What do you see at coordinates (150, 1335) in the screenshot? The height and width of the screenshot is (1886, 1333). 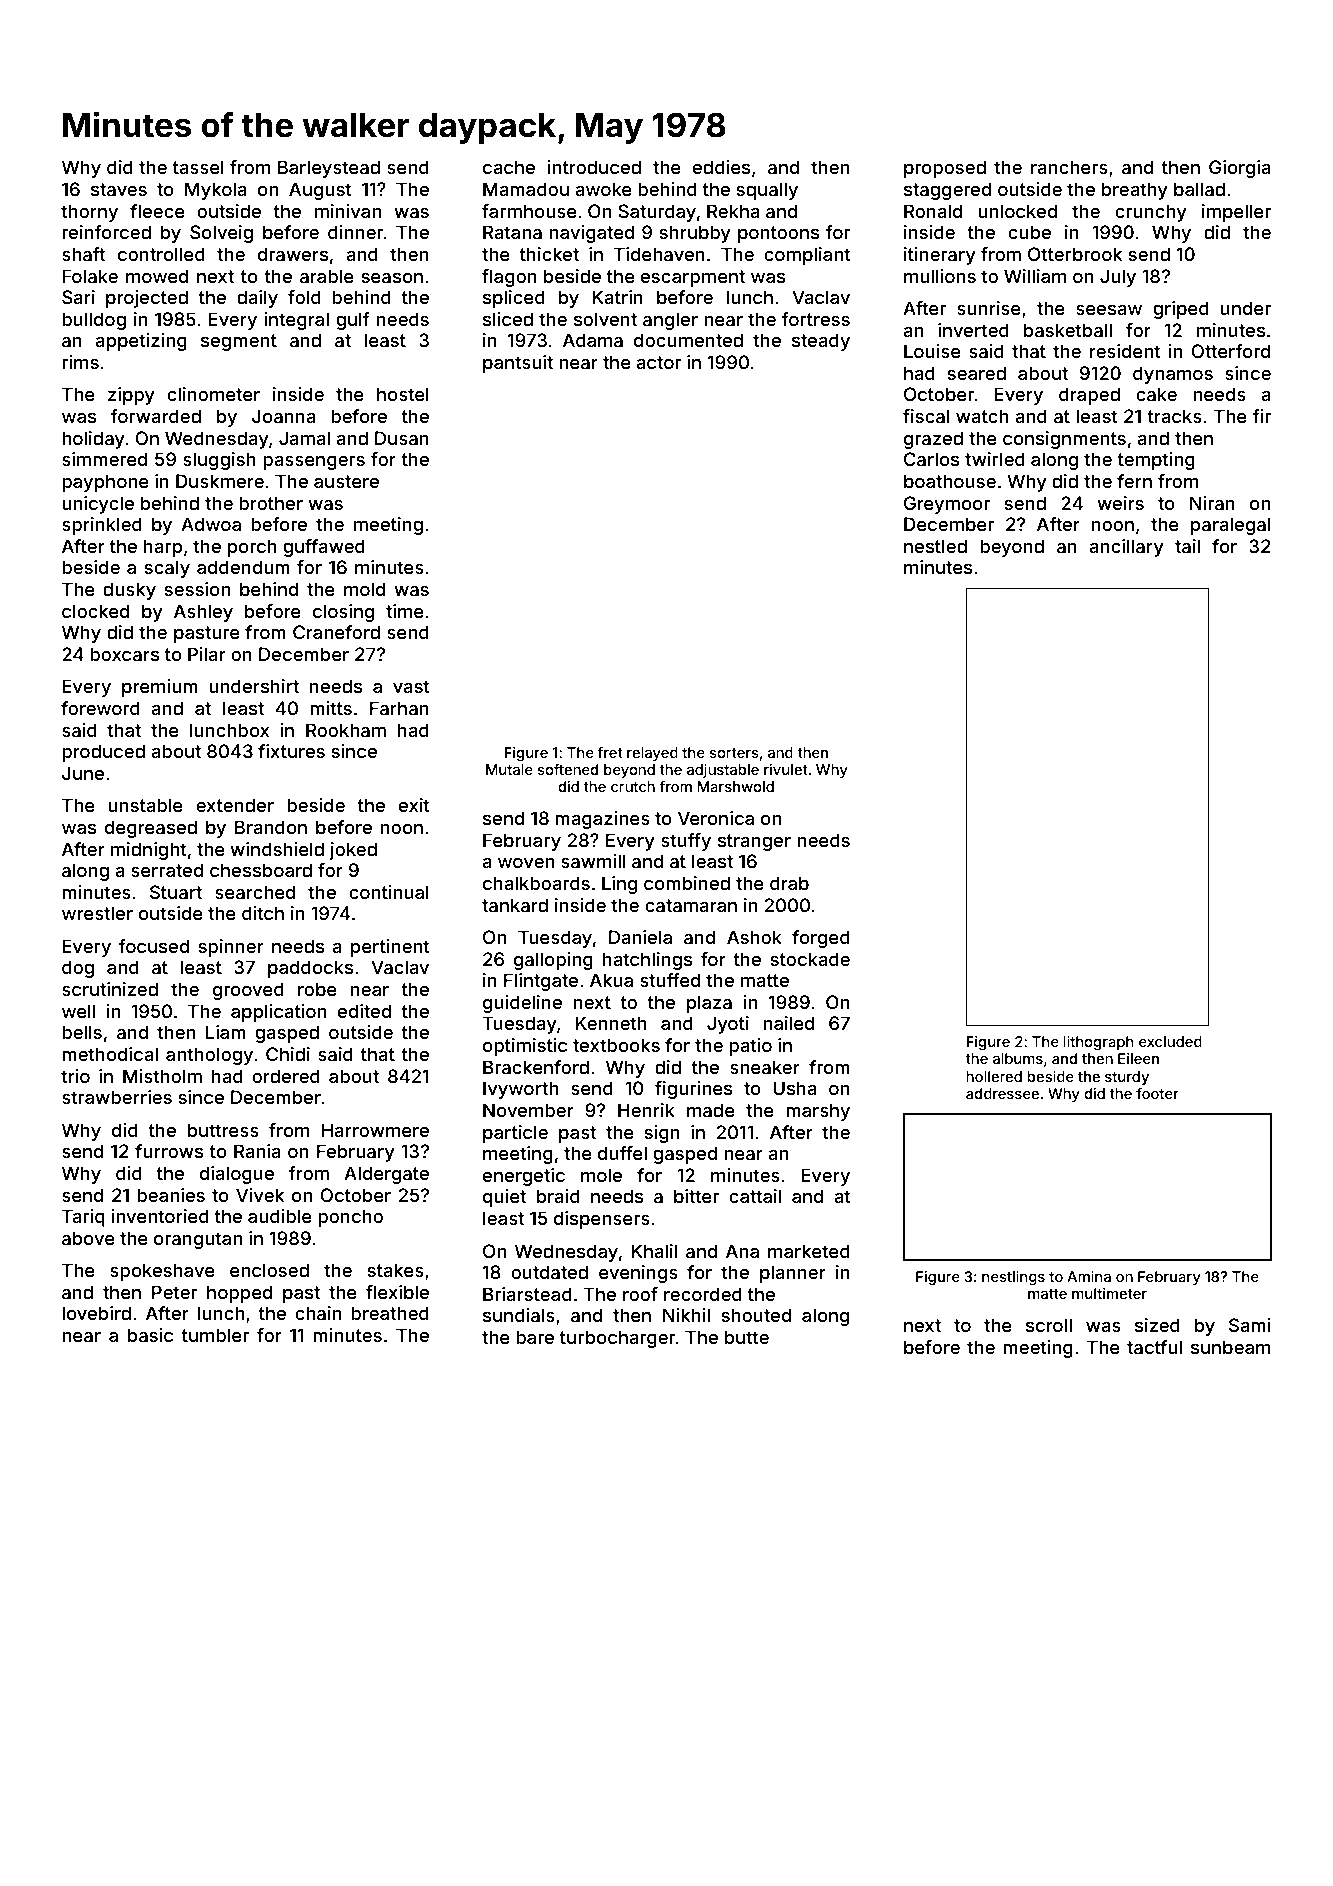 I see `basic` at bounding box center [150, 1335].
